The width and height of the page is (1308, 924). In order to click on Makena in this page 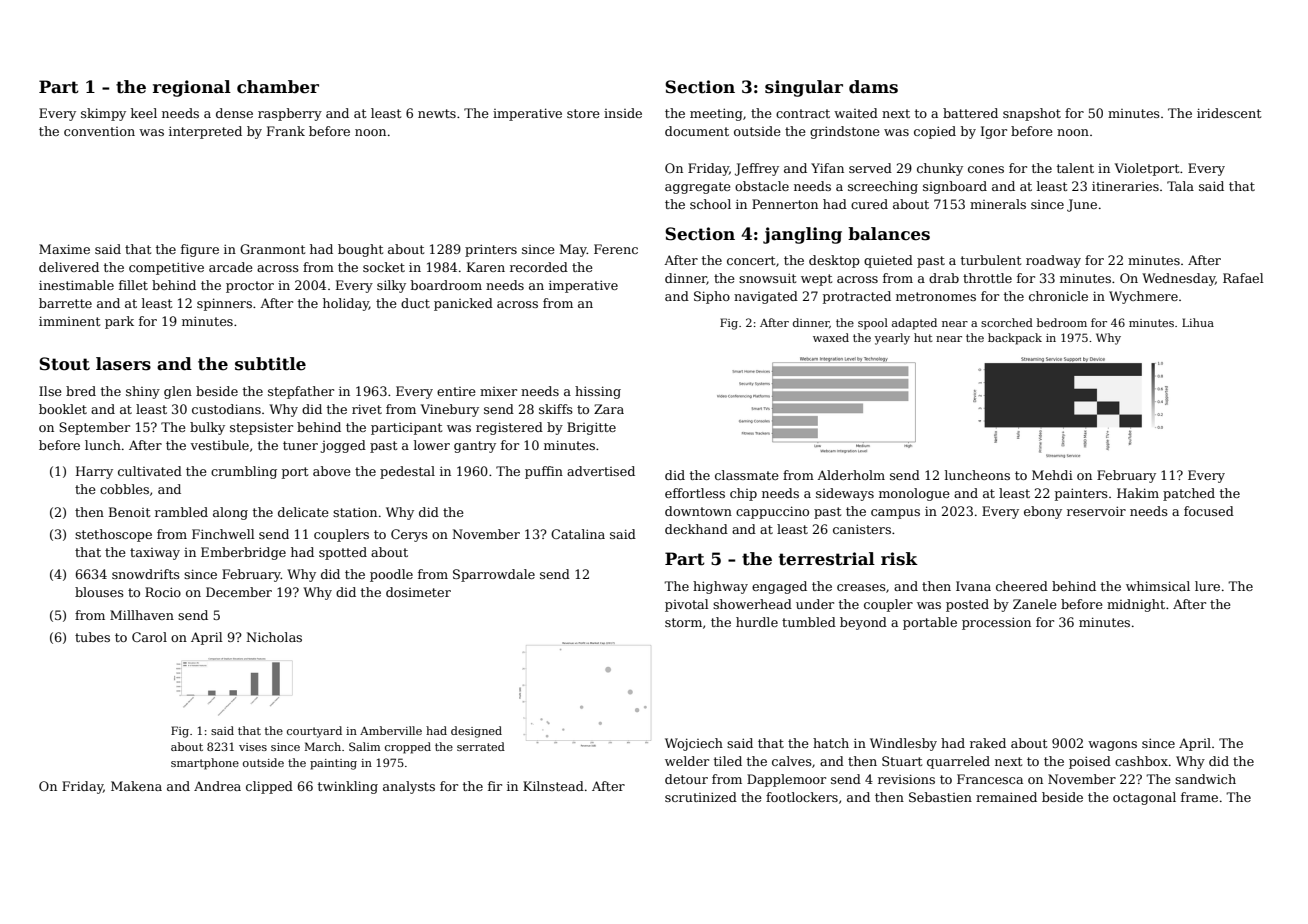, I will do `click(136, 786)`.
